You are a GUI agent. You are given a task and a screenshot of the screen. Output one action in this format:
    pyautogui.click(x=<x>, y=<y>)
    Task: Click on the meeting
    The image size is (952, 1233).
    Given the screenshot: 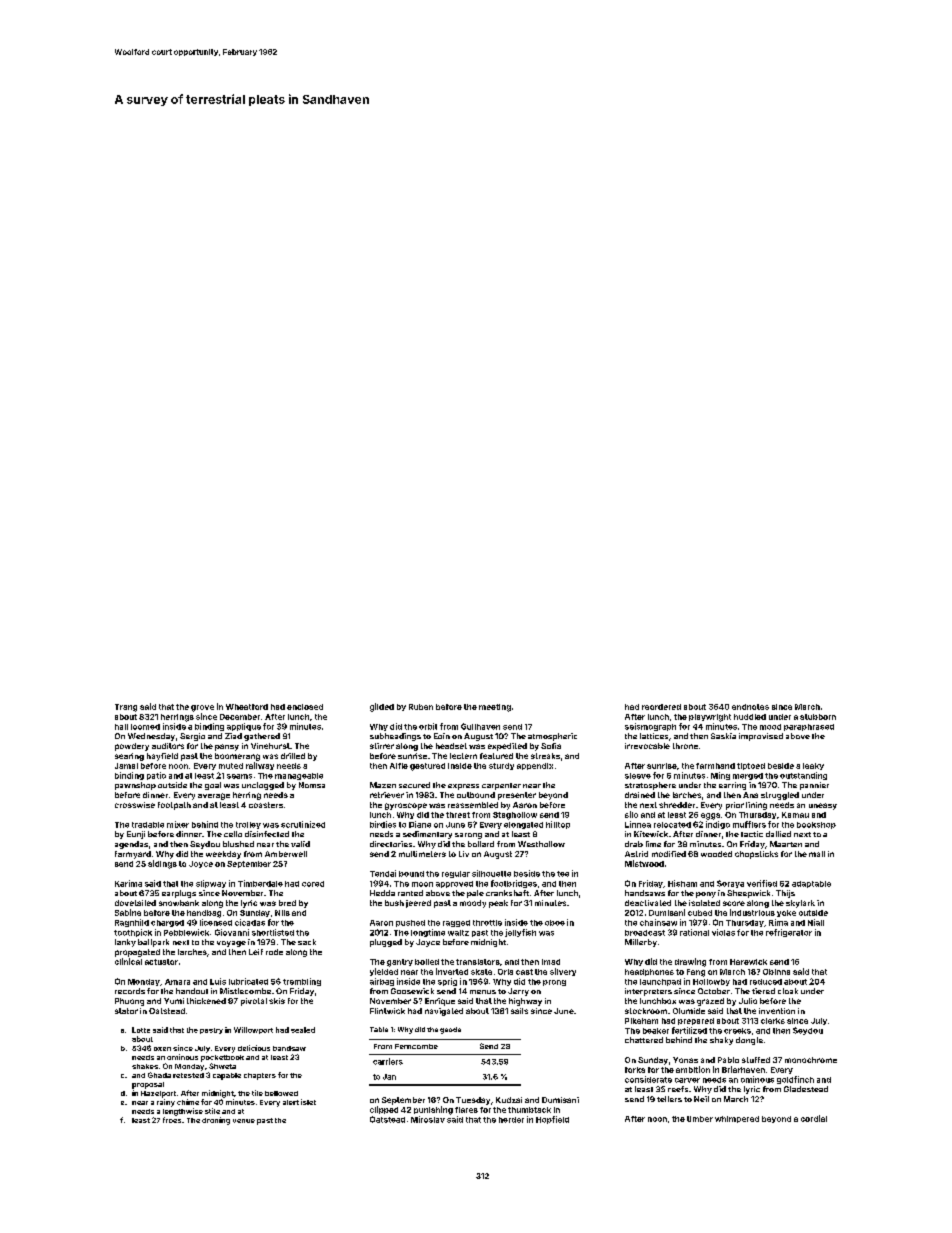 What is the action you would take?
    pyautogui.click(x=495, y=708)
